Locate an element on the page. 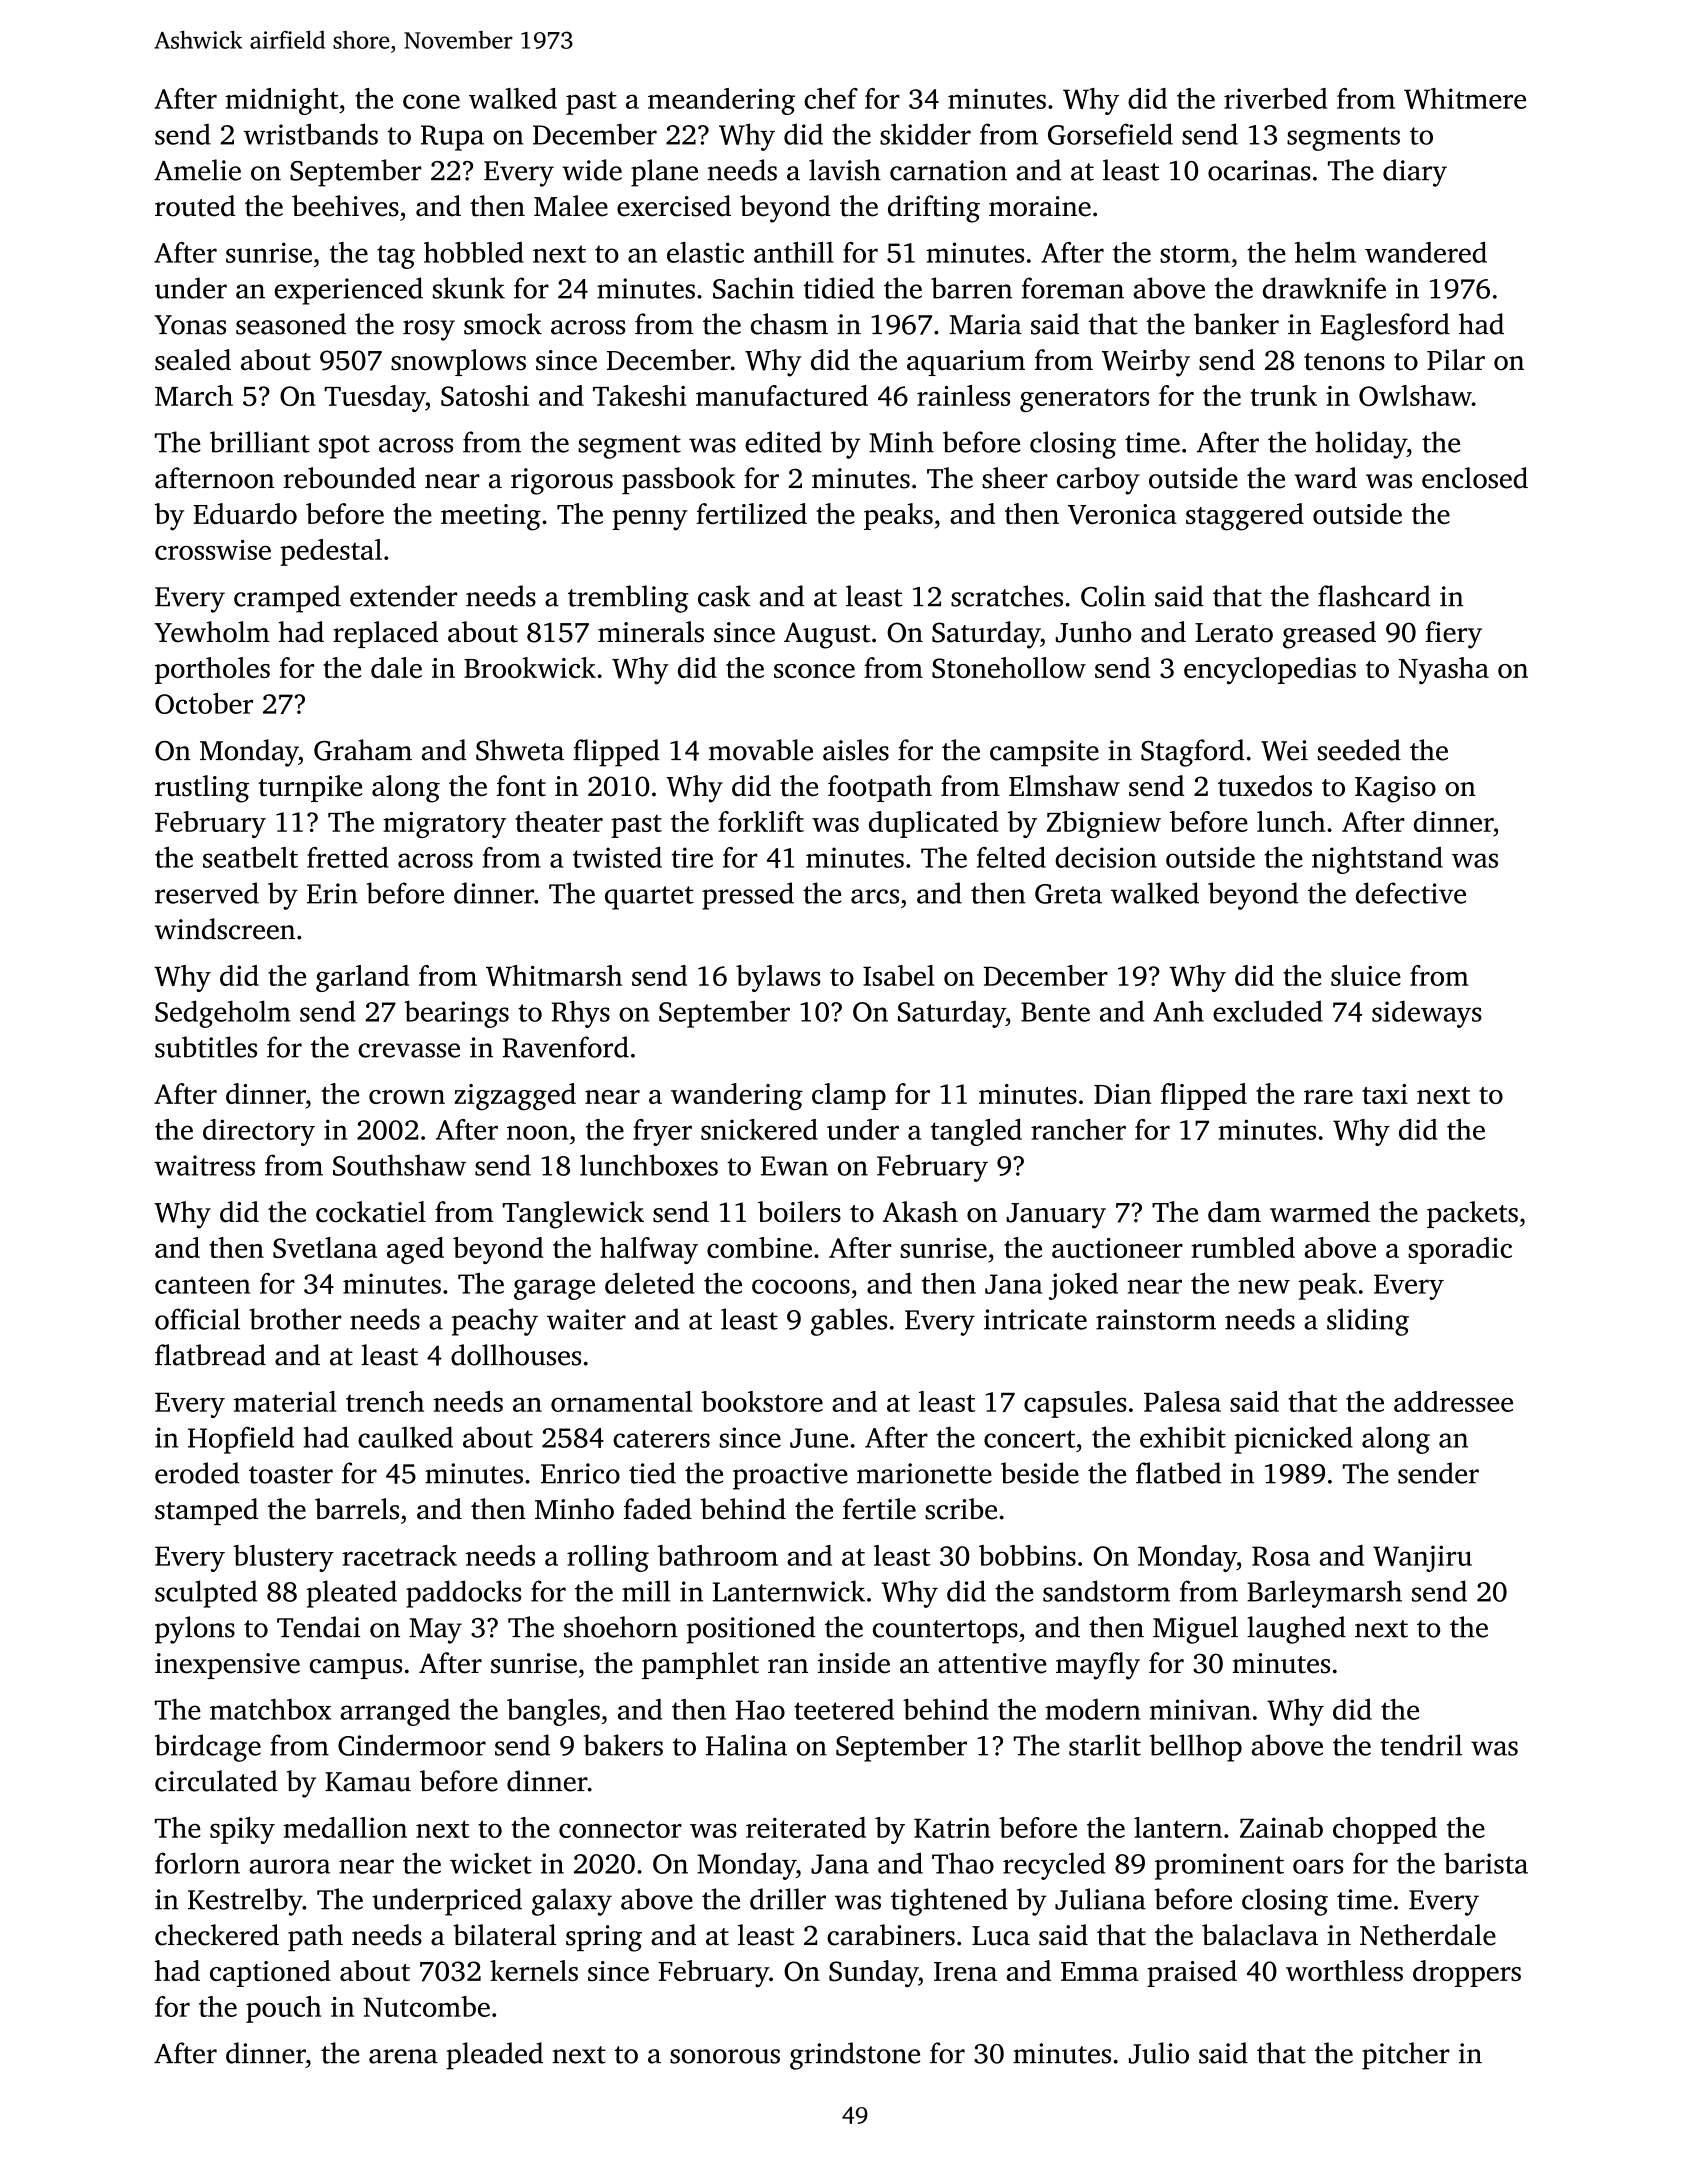  midnight is located at coordinates (282, 101).
